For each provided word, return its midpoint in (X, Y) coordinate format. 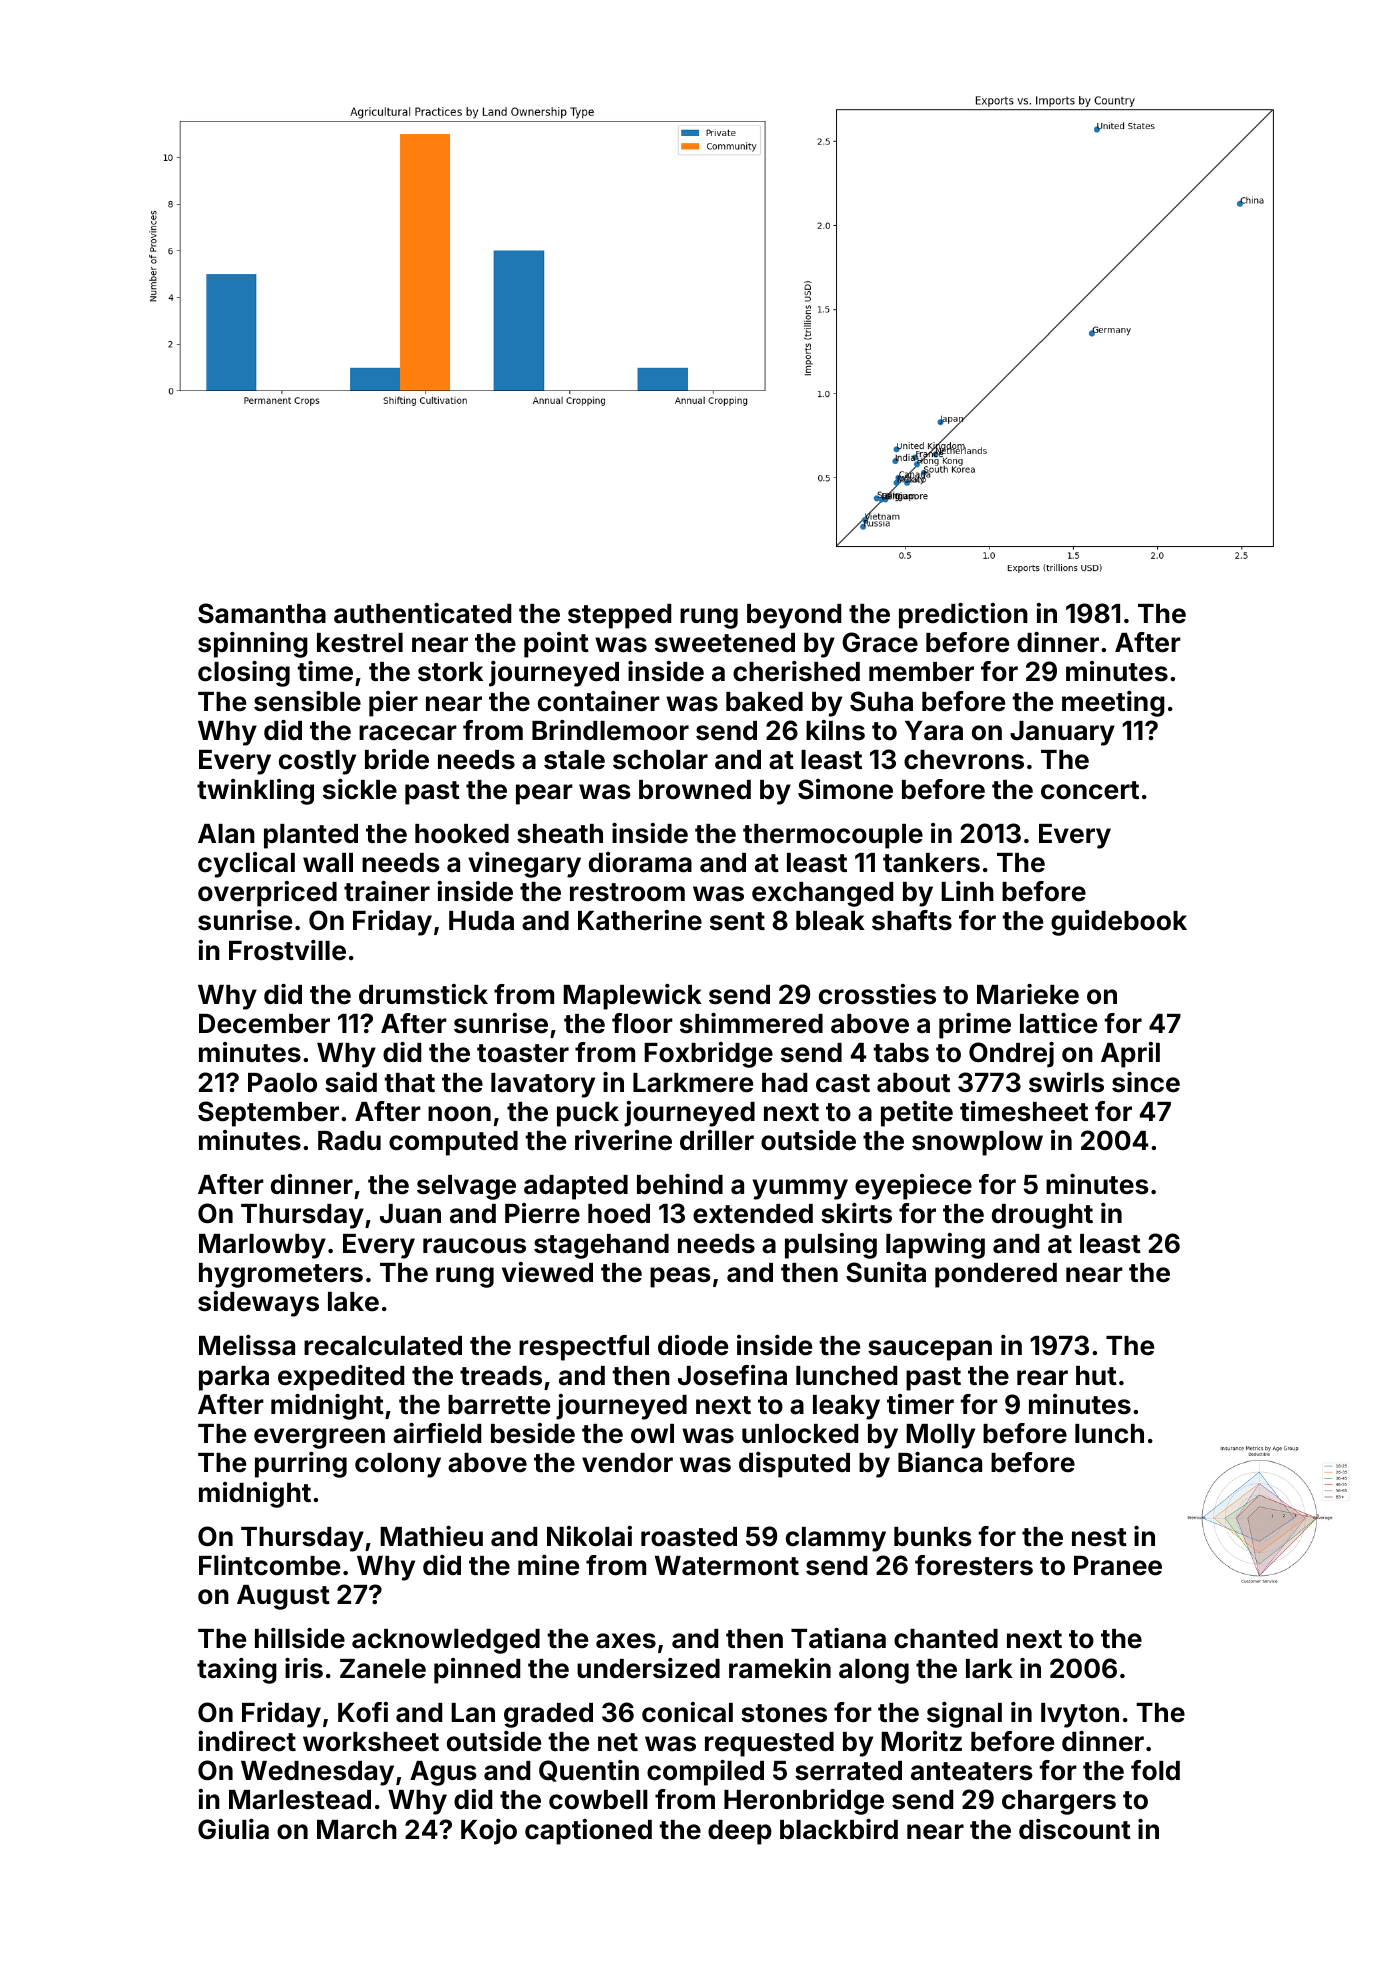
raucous (474, 1246)
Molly (940, 1436)
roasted (689, 1537)
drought (1042, 1216)
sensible (307, 701)
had (784, 1083)
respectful (584, 1348)
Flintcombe (269, 1565)
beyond (794, 616)
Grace (880, 642)
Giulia (233, 1829)
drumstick (423, 994)
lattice (1058, 1023)
